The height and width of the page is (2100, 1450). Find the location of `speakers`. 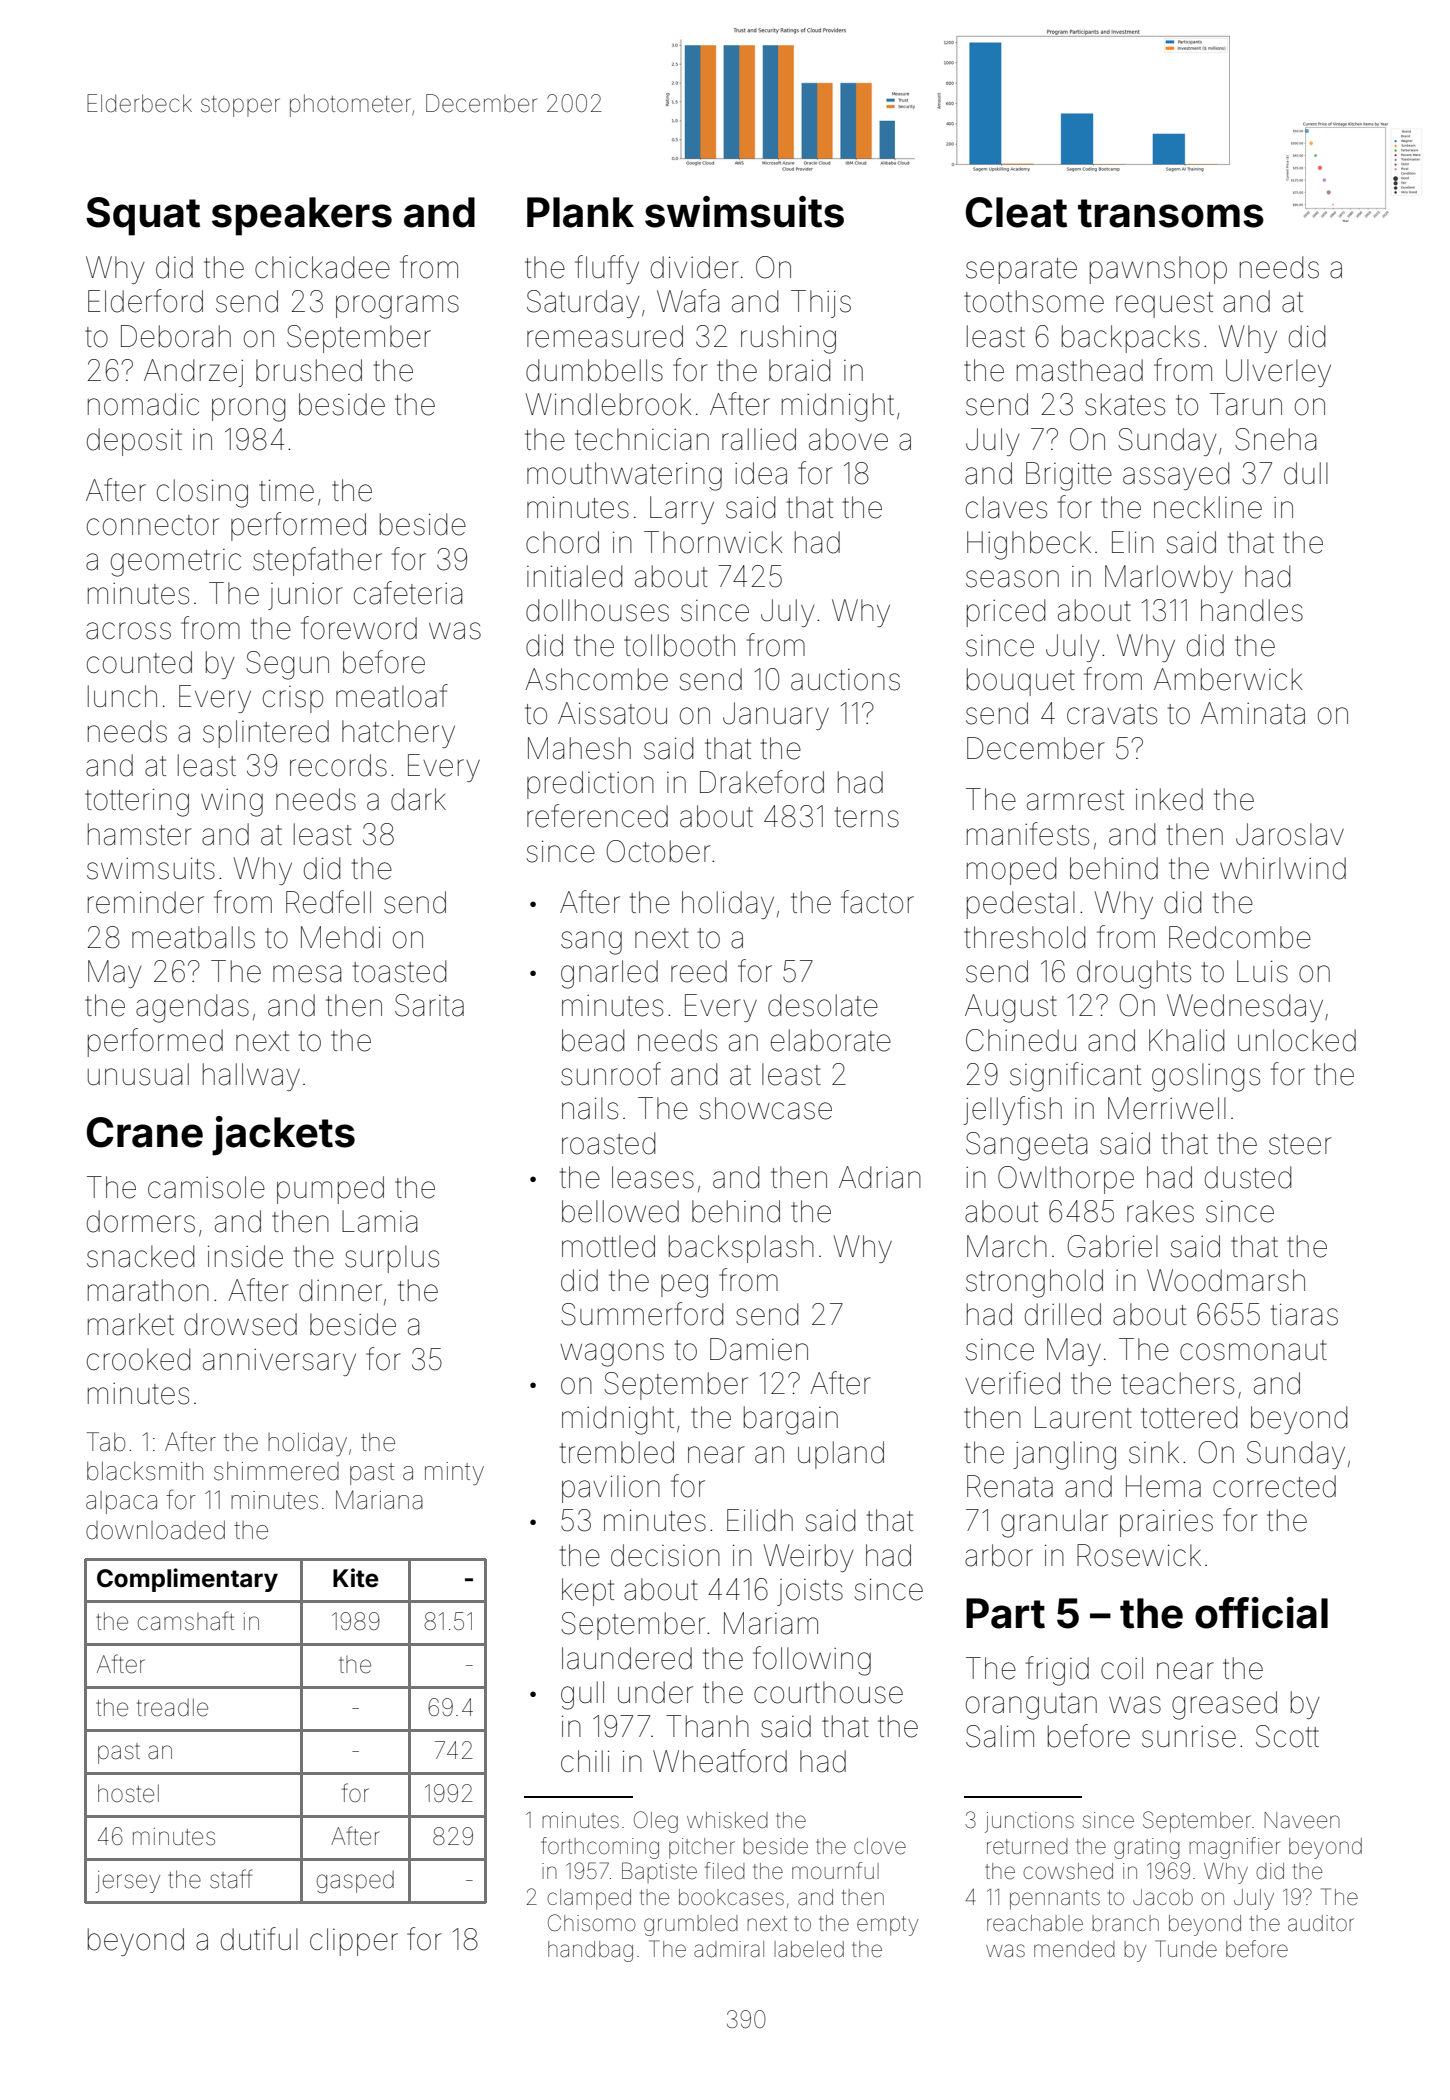

speakers is located at coordinates (302, 216).
